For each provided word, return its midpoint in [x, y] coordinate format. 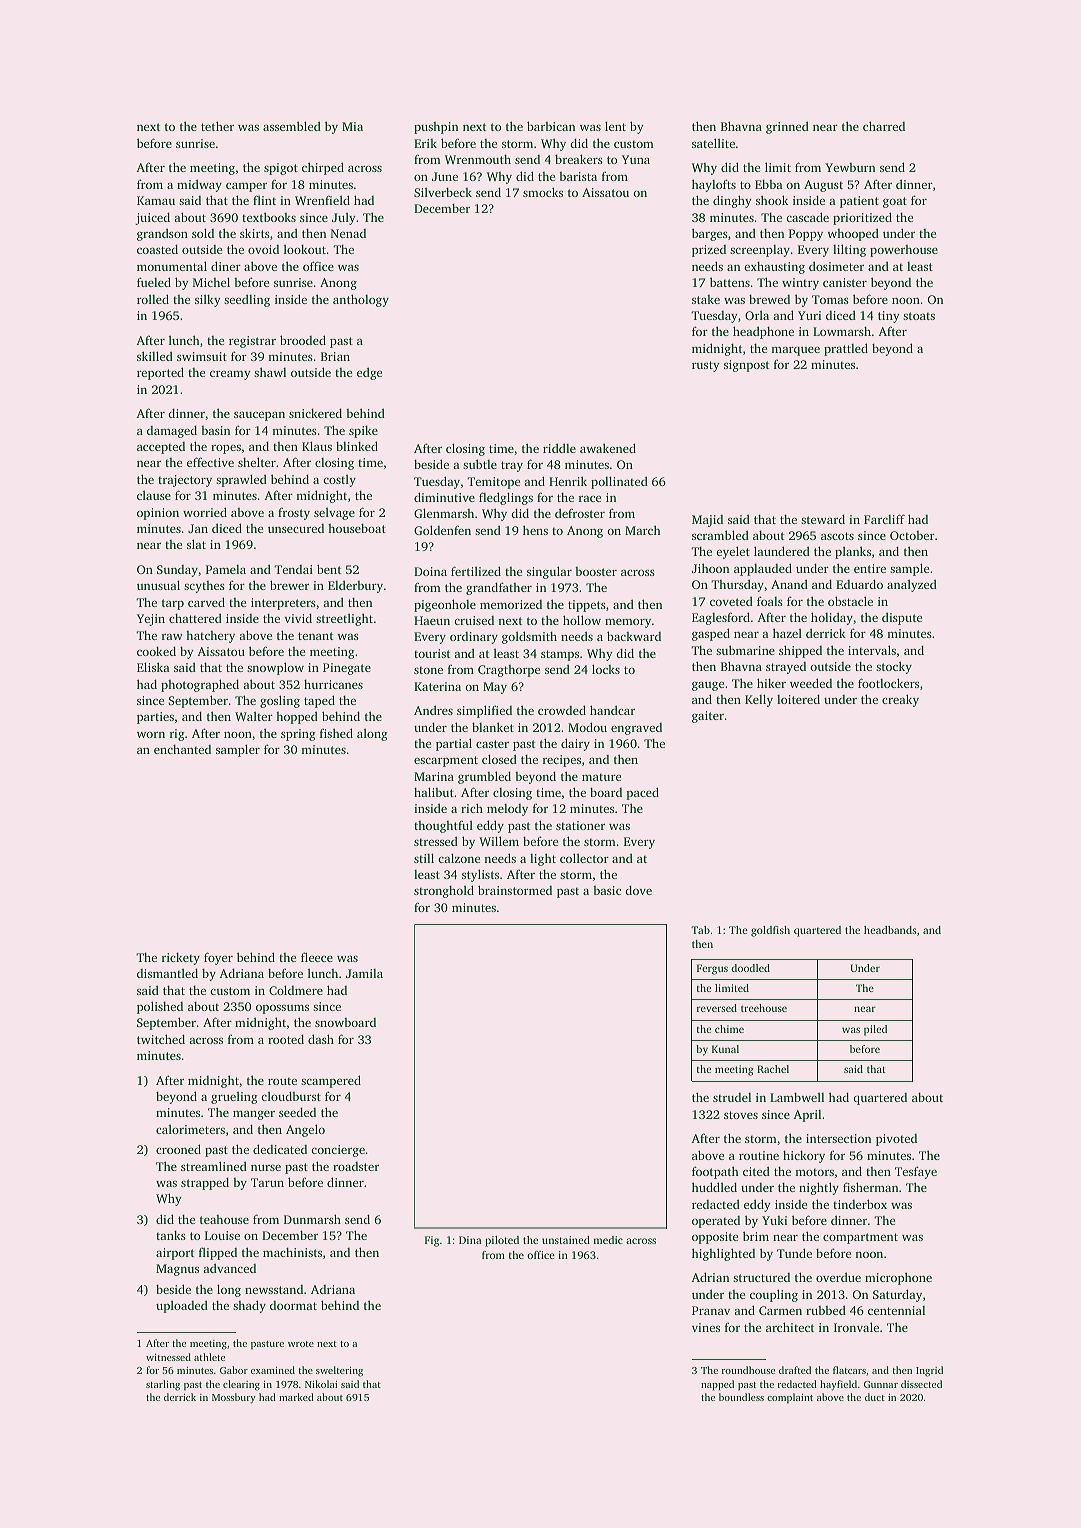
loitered [798, 699]
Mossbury [234, 1398]
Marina [434, 776]
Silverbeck [443, 192]
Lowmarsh [842, 331]
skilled [155, 356]
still [424, 858]
